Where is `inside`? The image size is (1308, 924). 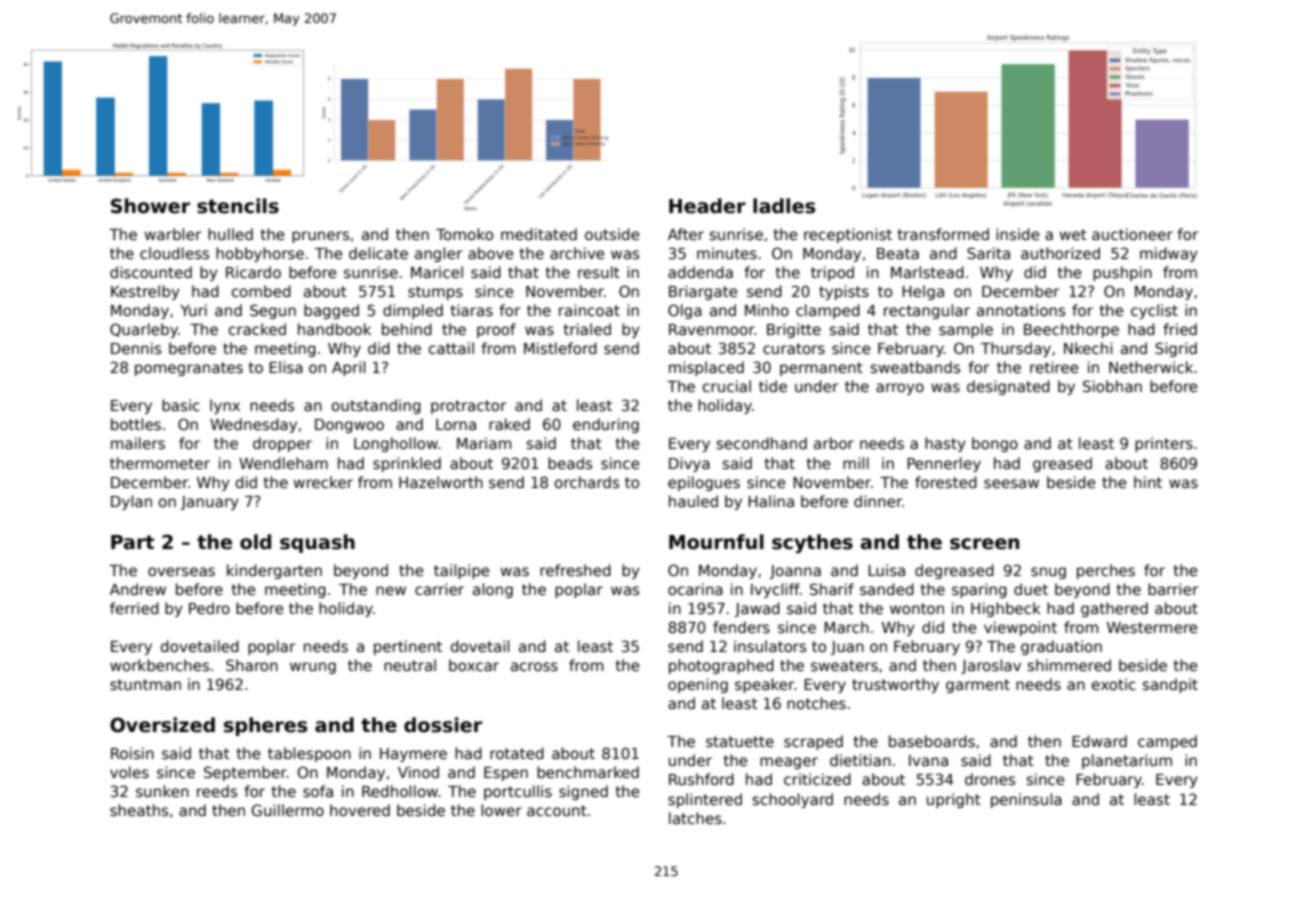
inside is located at coordinates (1018, 234).
